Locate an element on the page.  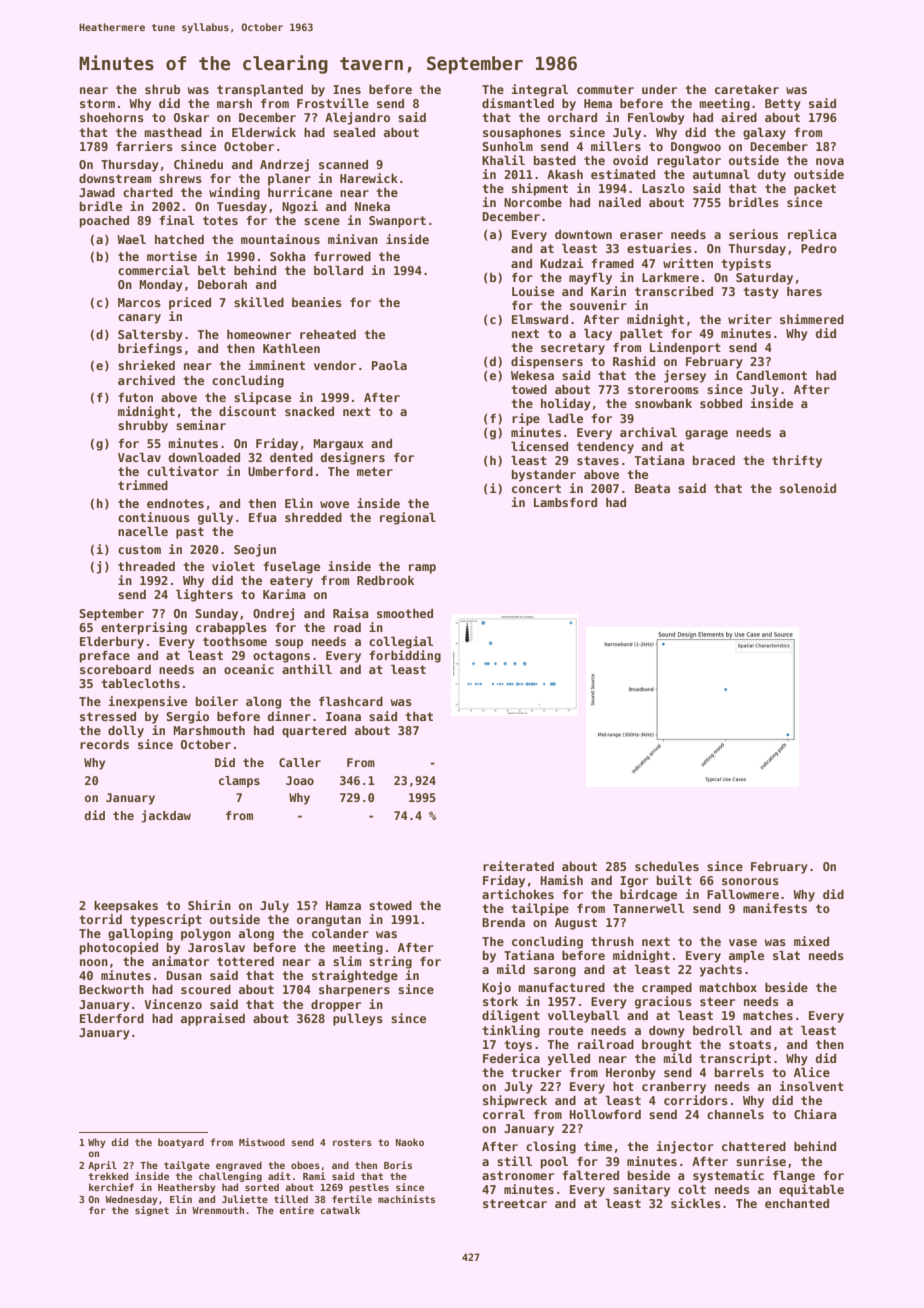
galaxy is located at coordinates (764, 133).
